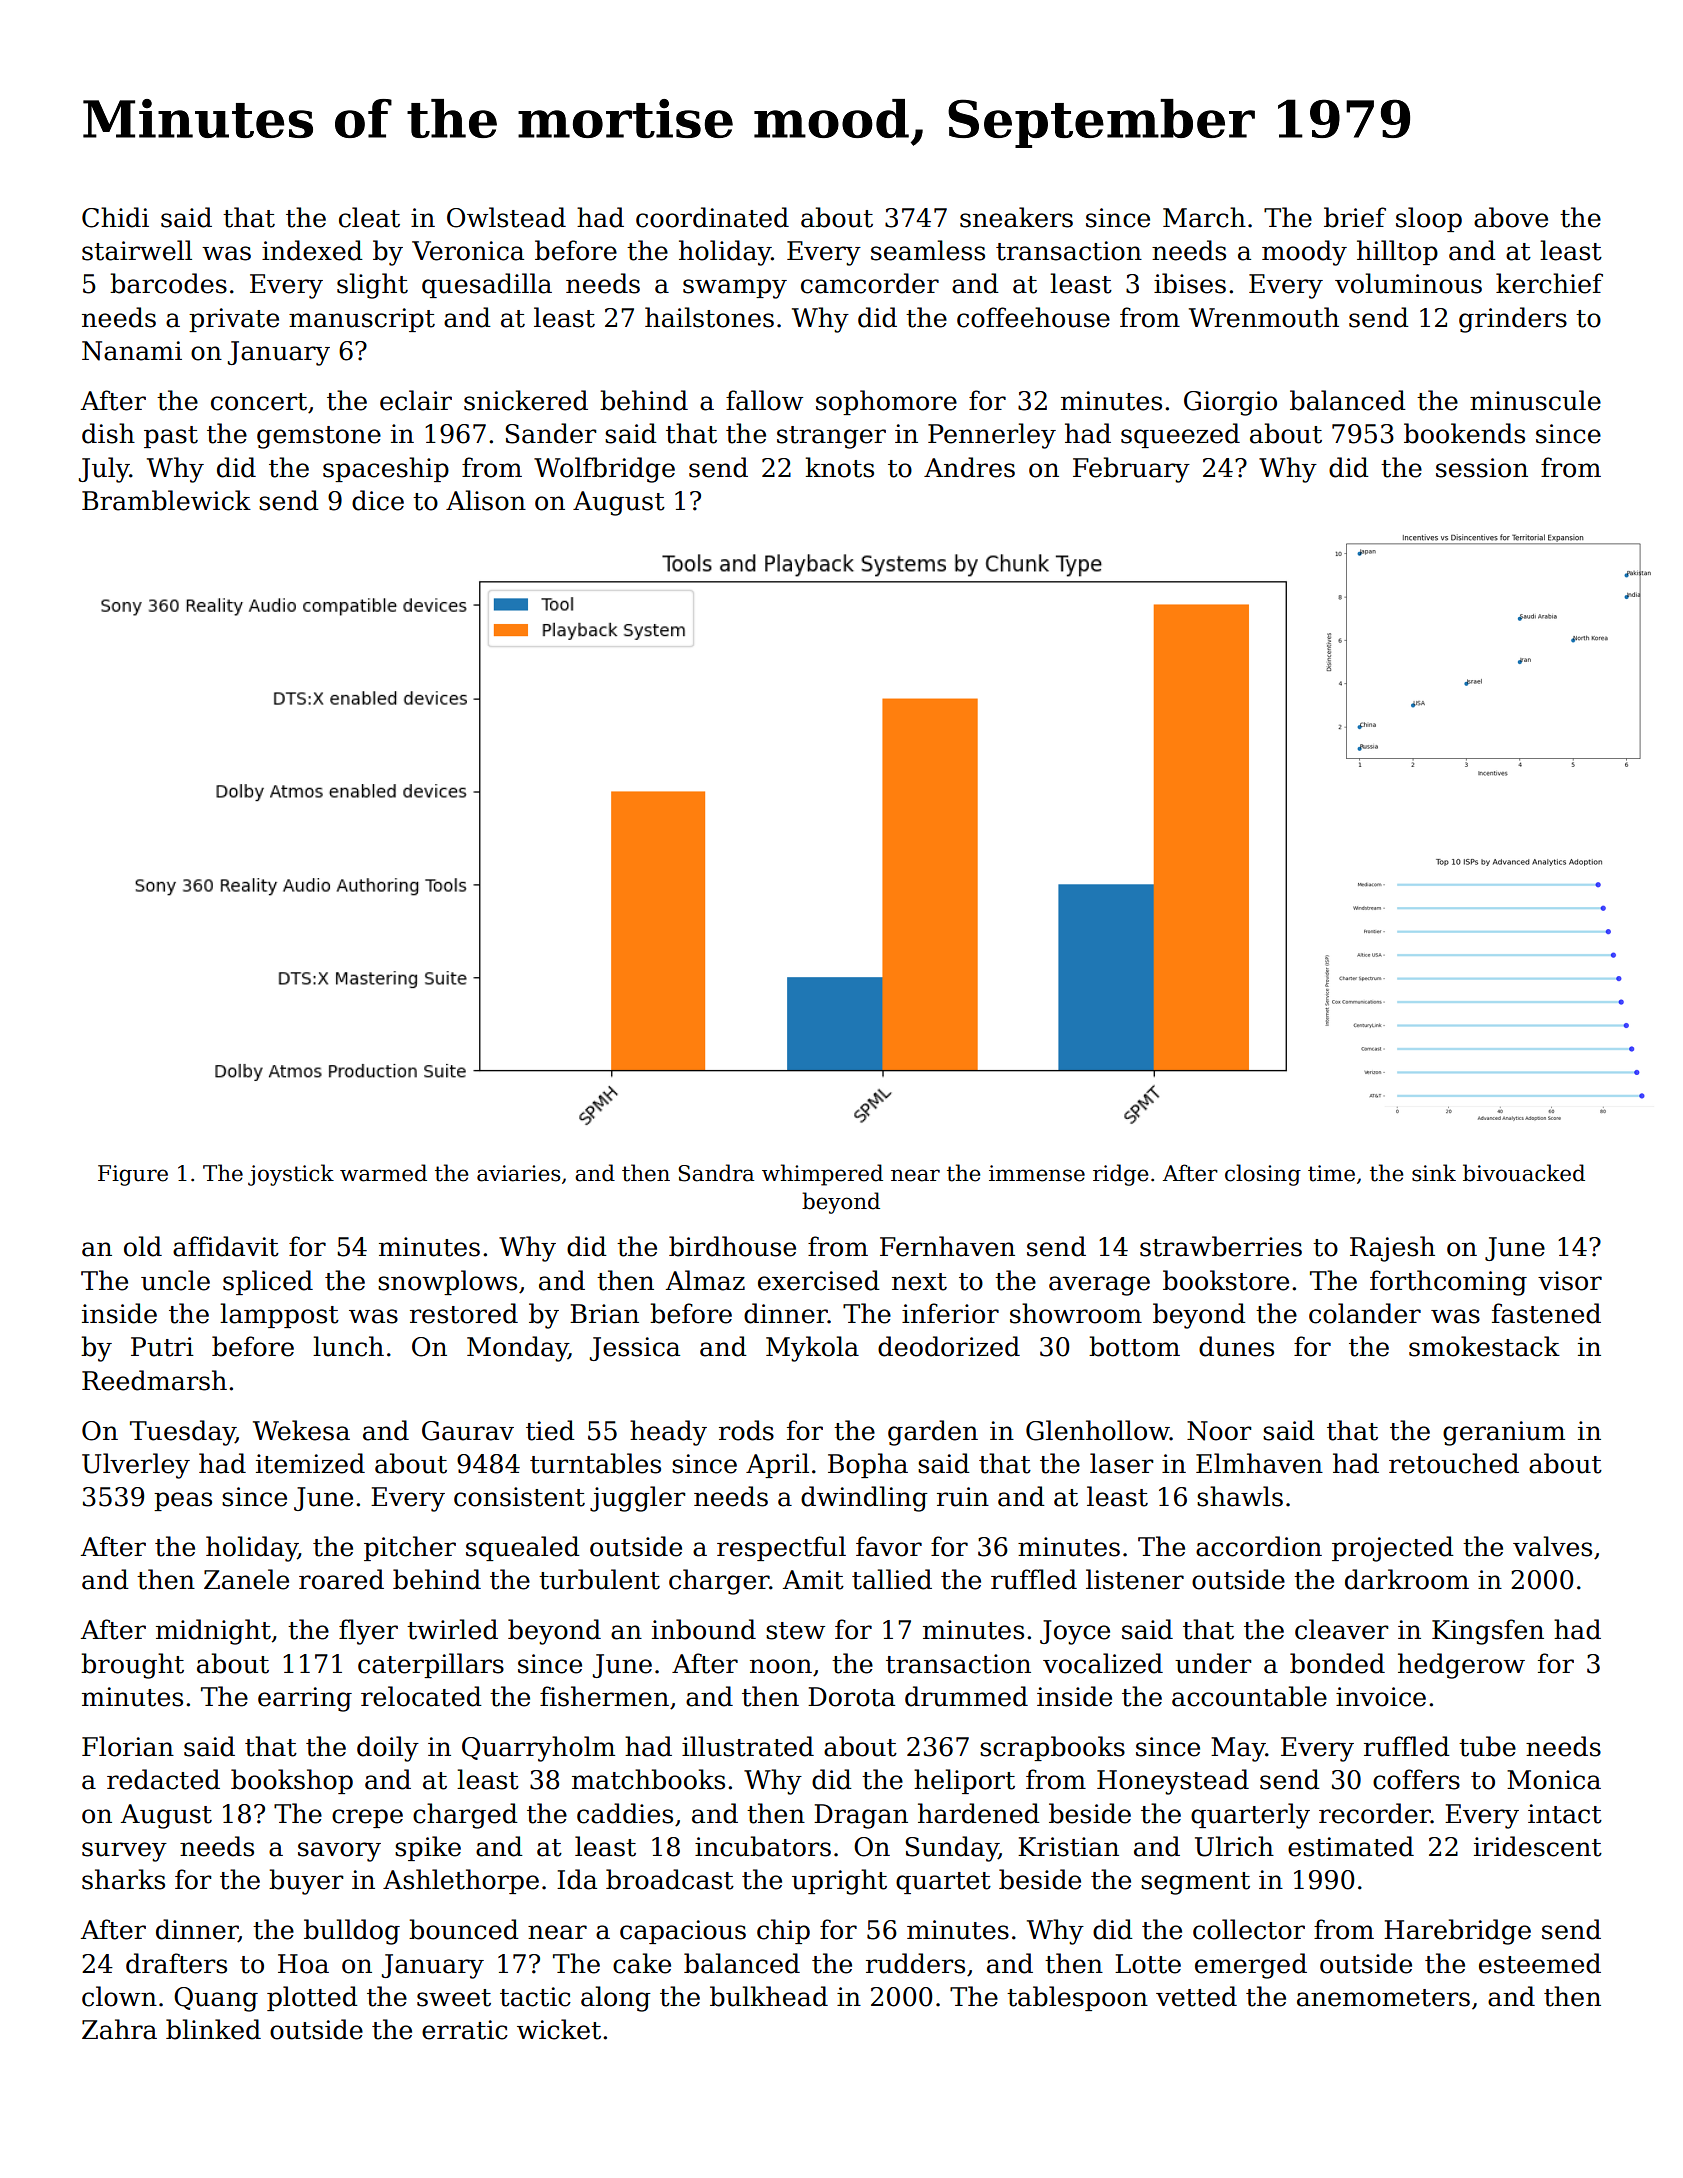 The image size is (1683, 2178). What do you see at coordinates (1219, 1431) in the document?
I see `Noor` at bounding box center [1219, 1431].
